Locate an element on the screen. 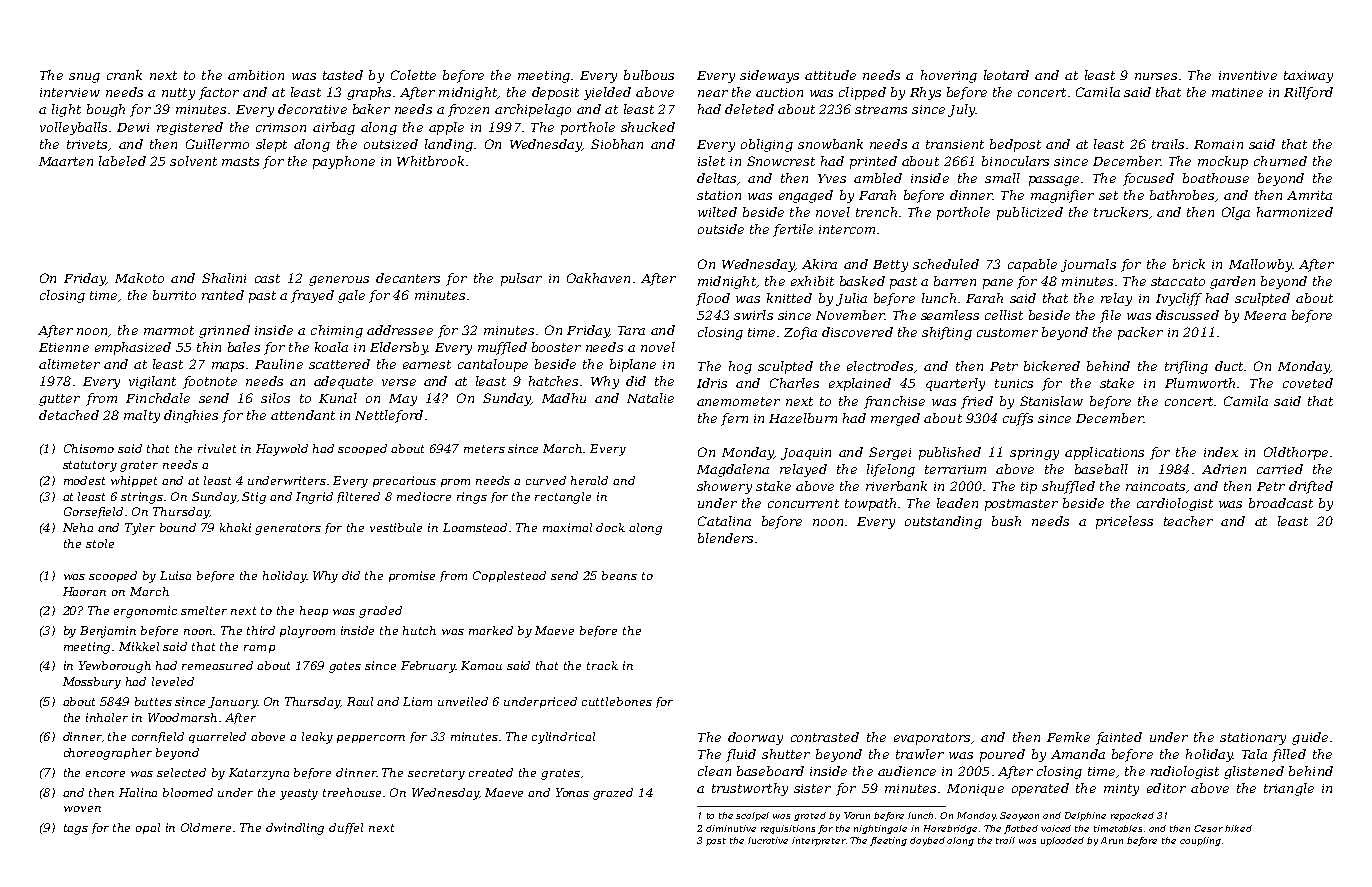 Image resolution: width=1372 pixels, height=887 pixels. teacher is located at coordinates (1188, 521).
